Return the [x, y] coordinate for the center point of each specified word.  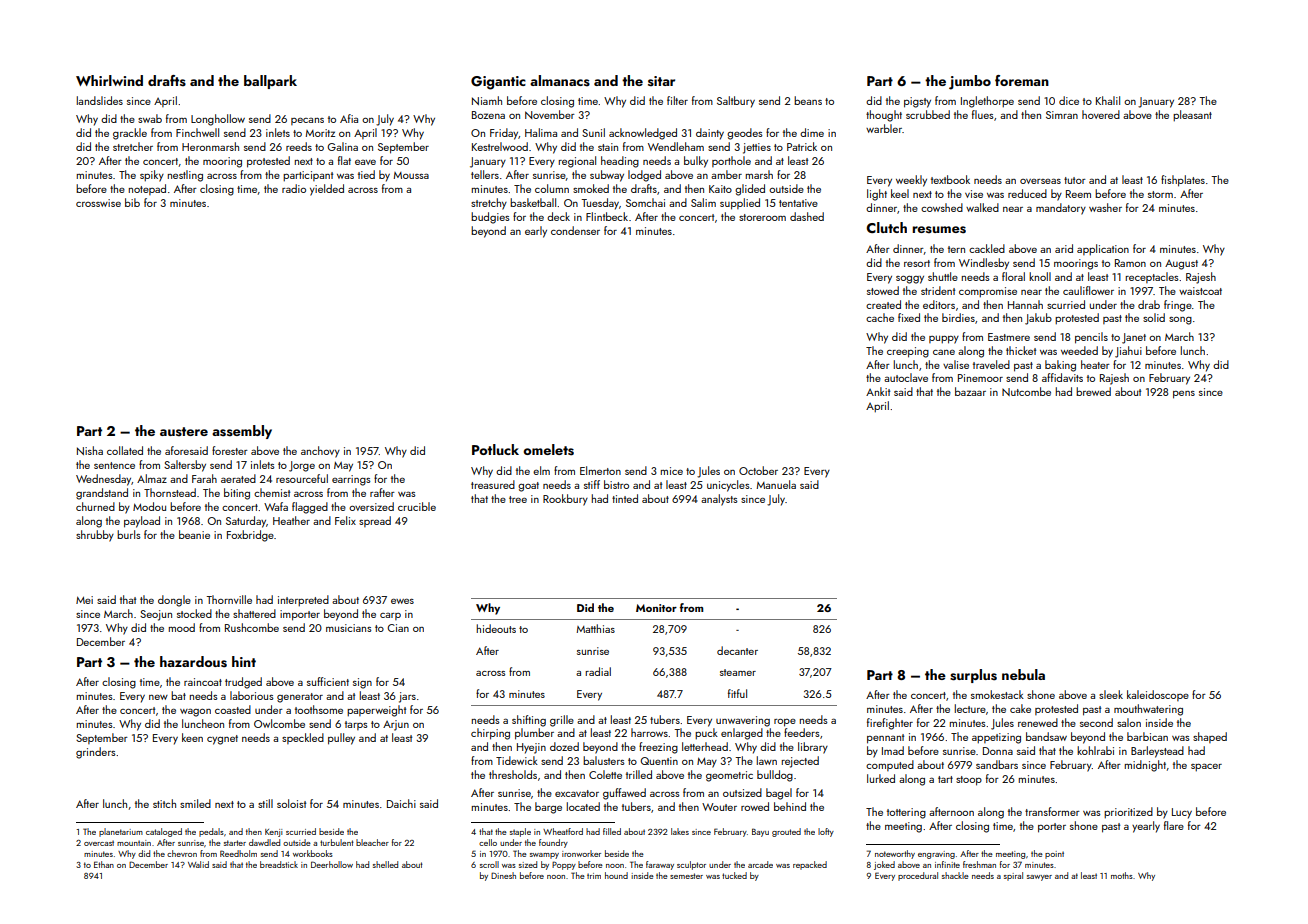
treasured [493, 484]
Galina [342, 146]
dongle [174, 601]
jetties [757, 148]
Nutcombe [1026, 391]
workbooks [313, 853]
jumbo [970, 82]
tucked [734, 875]
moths [1122, 875]
